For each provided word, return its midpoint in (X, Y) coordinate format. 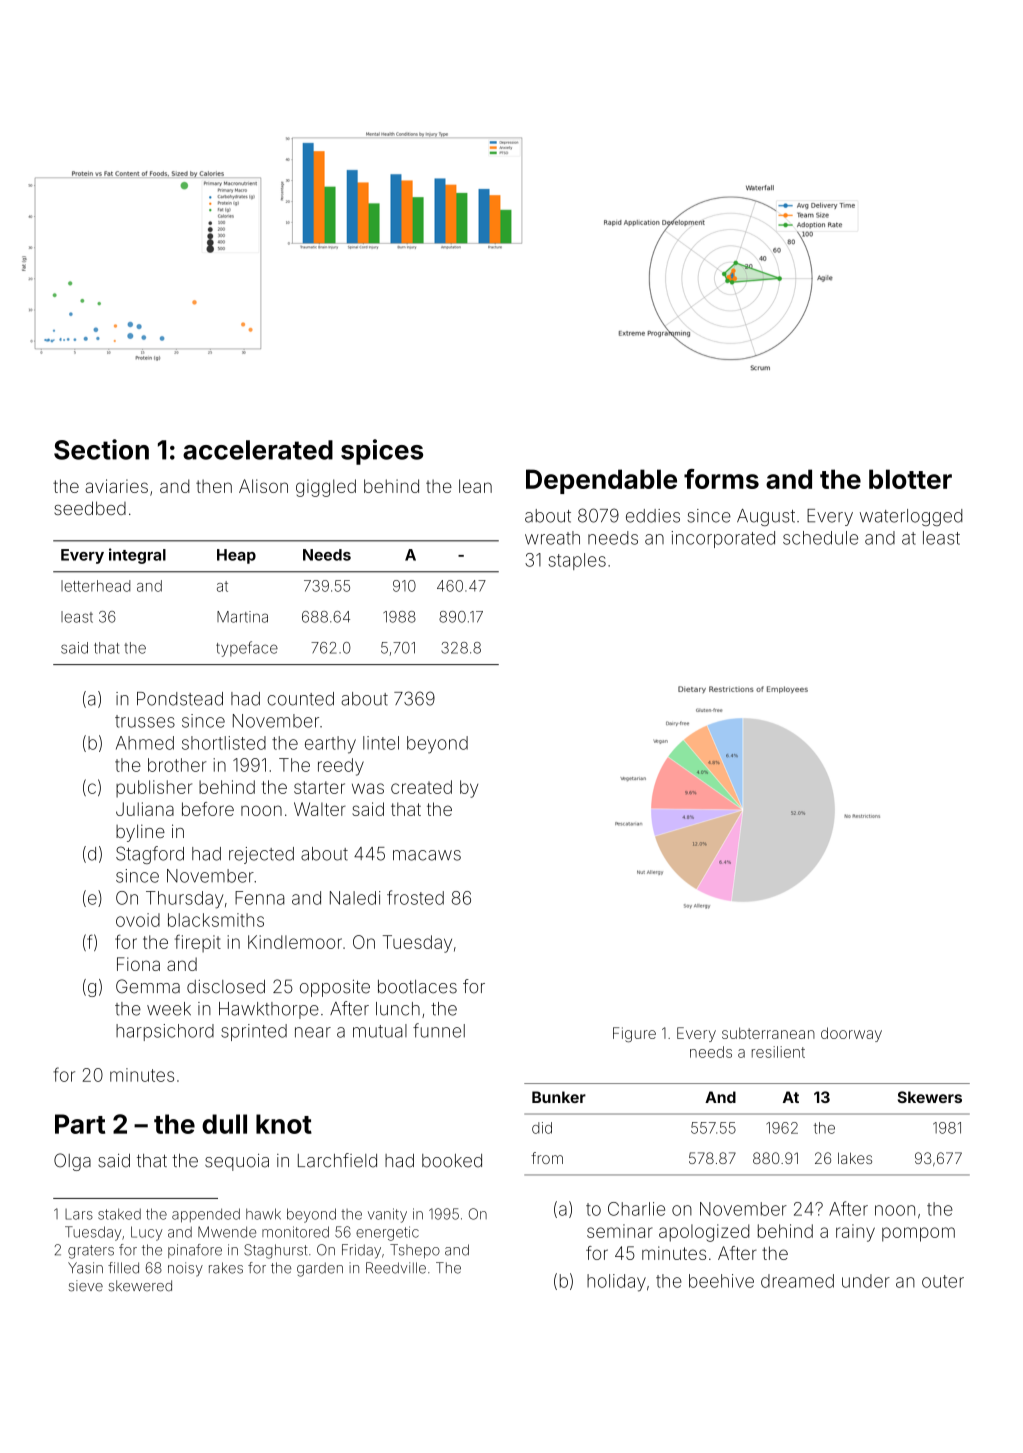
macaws (427, 855)
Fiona (138, 964)
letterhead (95, 586)
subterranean (768, 1033)
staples (577, 561)
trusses (145, 721)
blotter (910, 479)
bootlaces (417, 987)
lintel (381, 743)
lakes (855, 1158)
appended (206, 1215)
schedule (820, 538)
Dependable (601, 481)
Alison (263, 486)
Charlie (636, 1209)
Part (80, 1124)
